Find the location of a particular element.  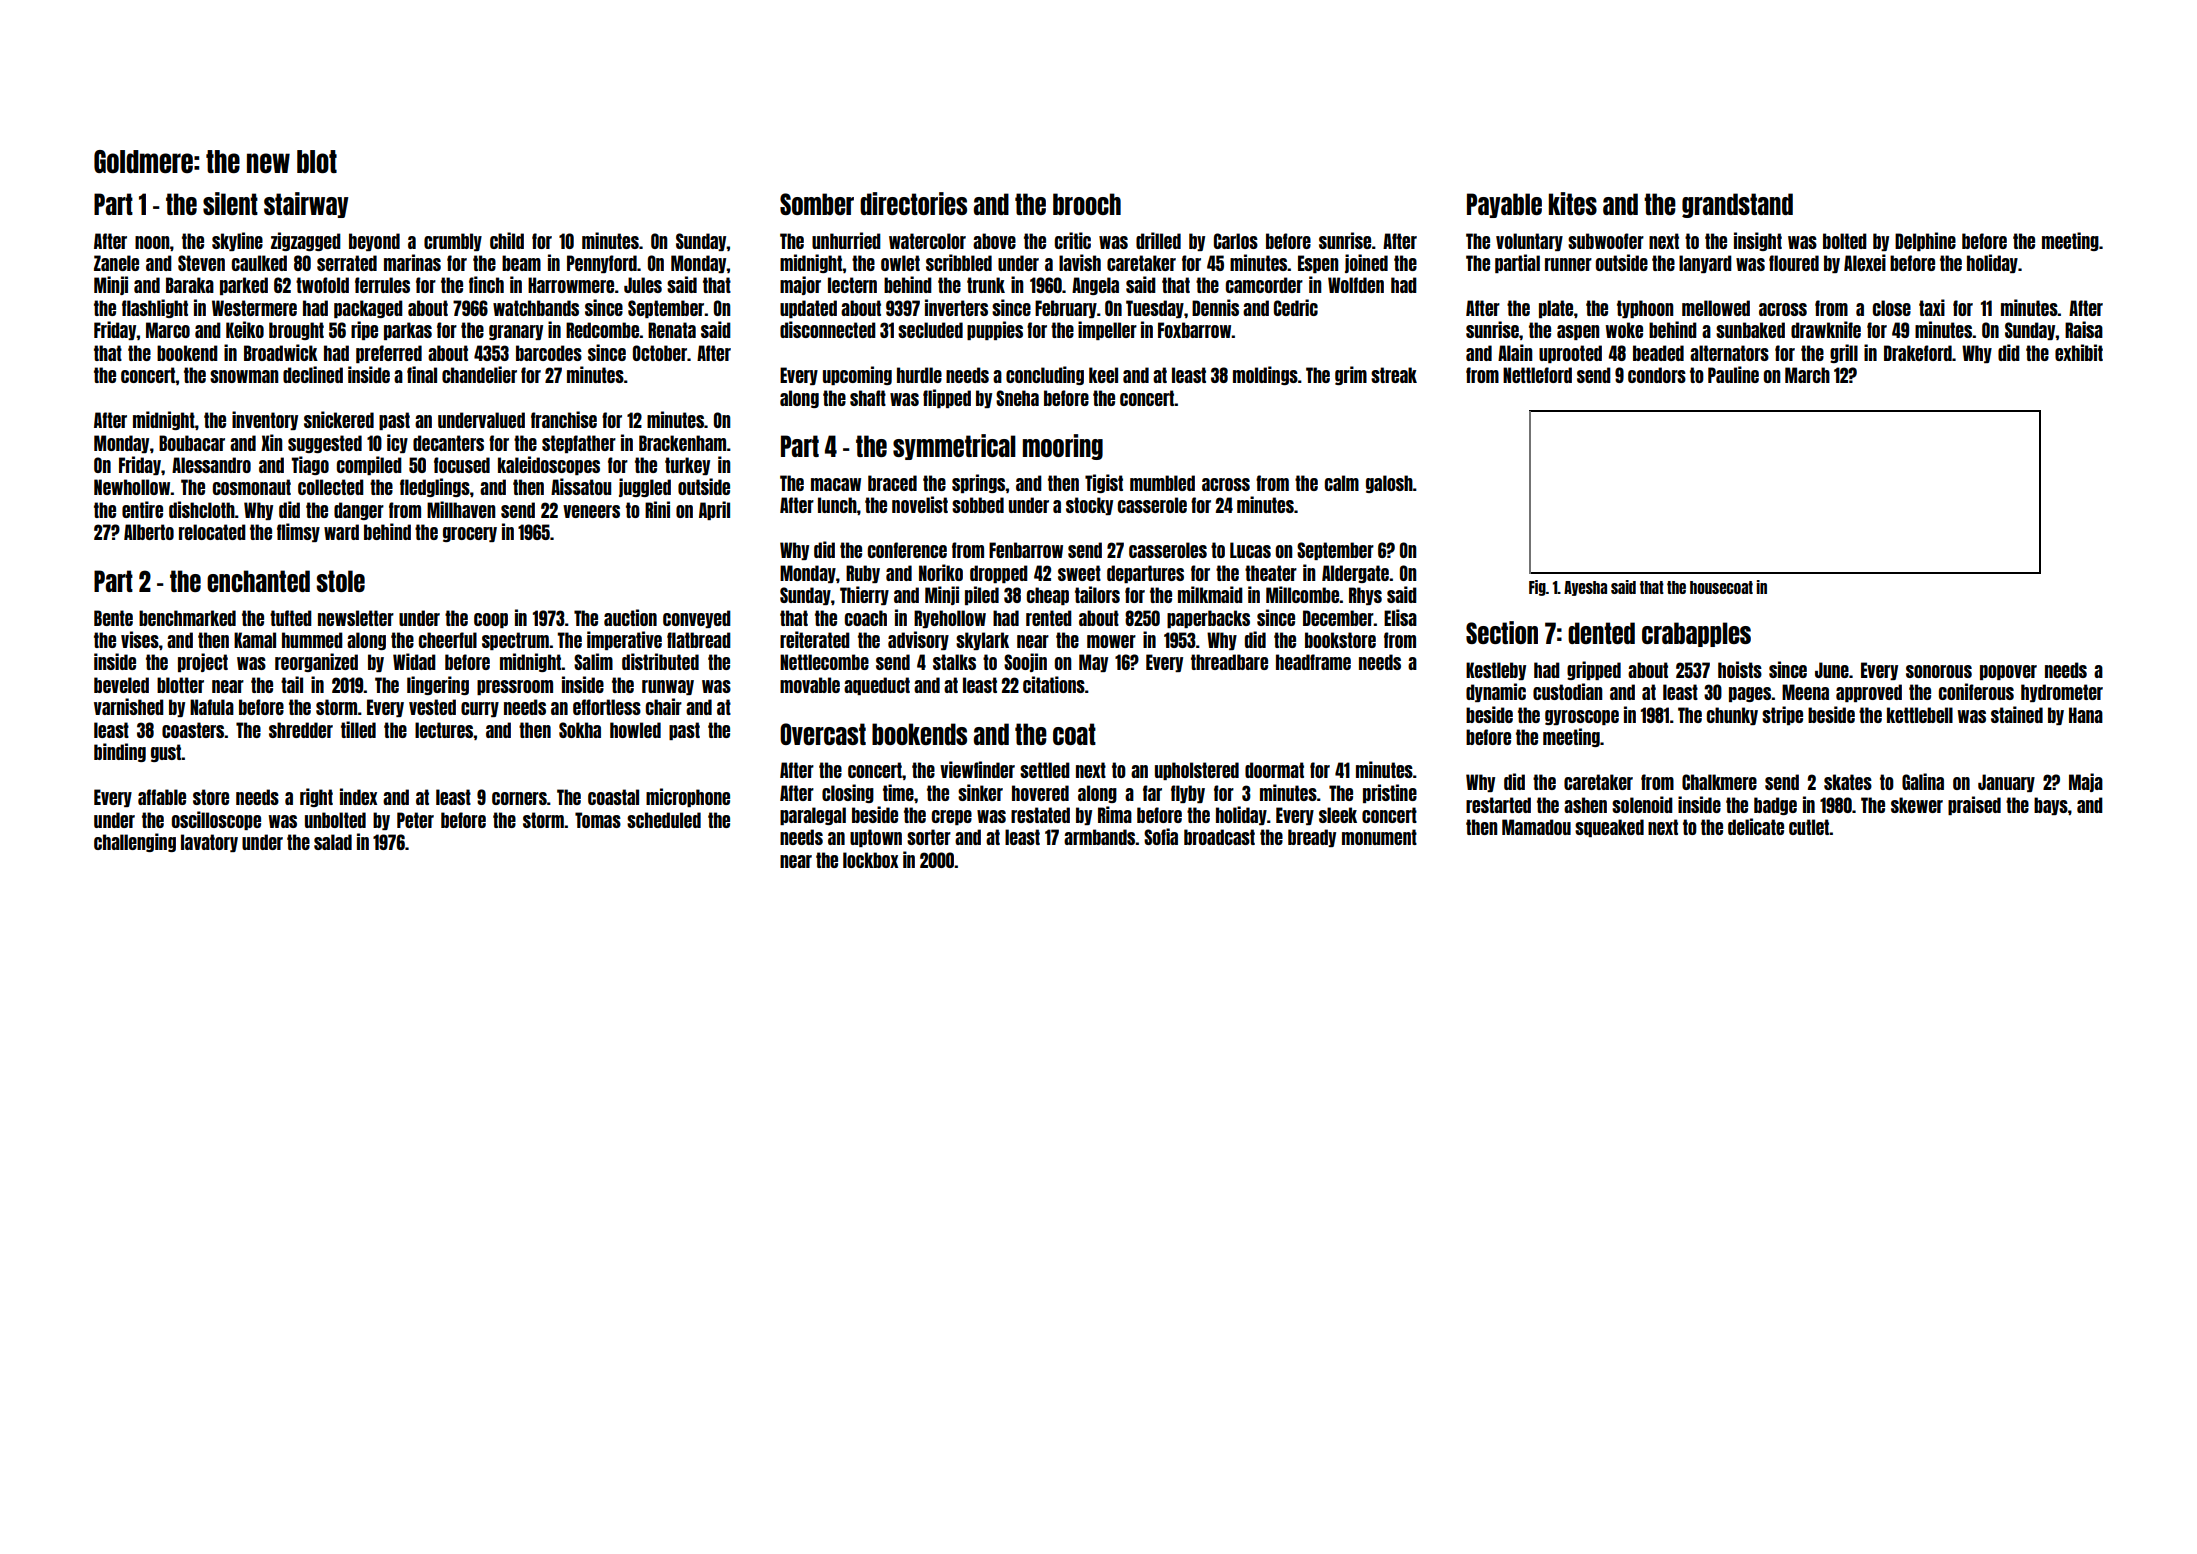

lavatory is located at coordinates (209, 843).
